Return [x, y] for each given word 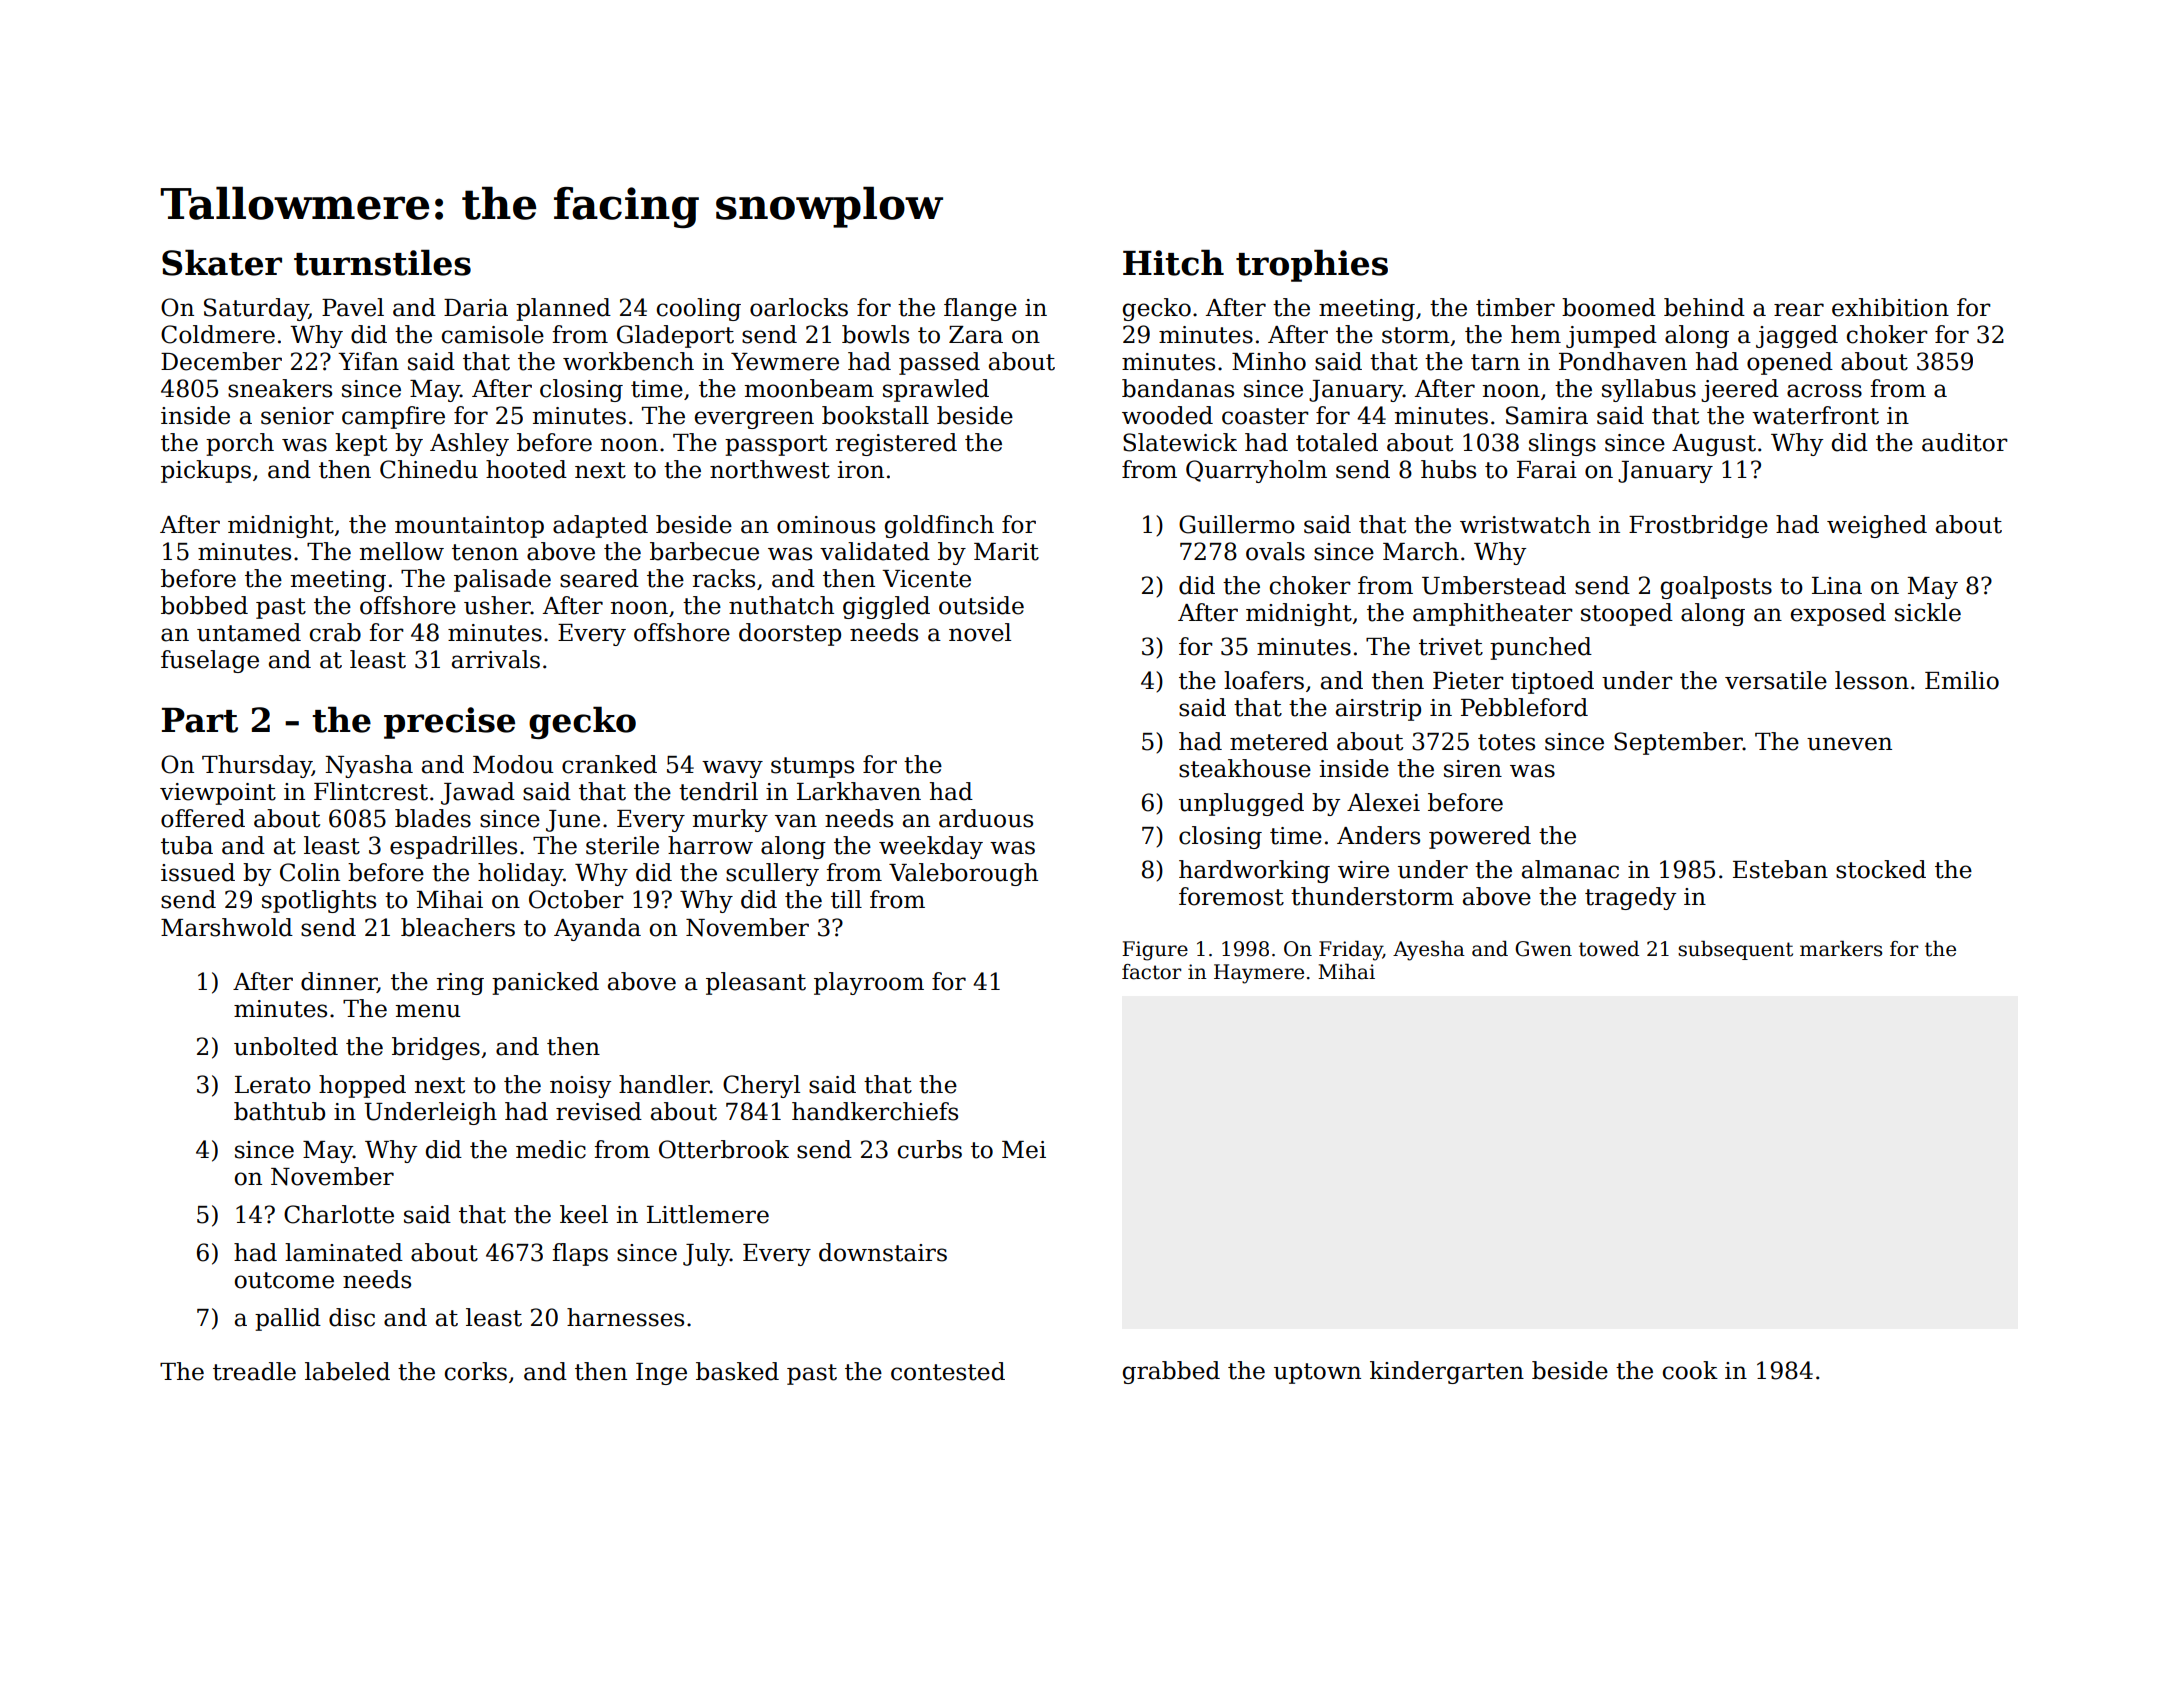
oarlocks [799, 307]
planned [563, 309]
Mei [1024, 1150]
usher [497, 605]
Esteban [1780, 869]
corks [476, 1371]
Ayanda [597, 929]
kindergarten [1447, 1372]
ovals [1275, 551]
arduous [986, 818]
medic [551, 1149]
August [1714, 445]
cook [1690, 1370]
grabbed [1171, 1372]
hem [1536, 334]
